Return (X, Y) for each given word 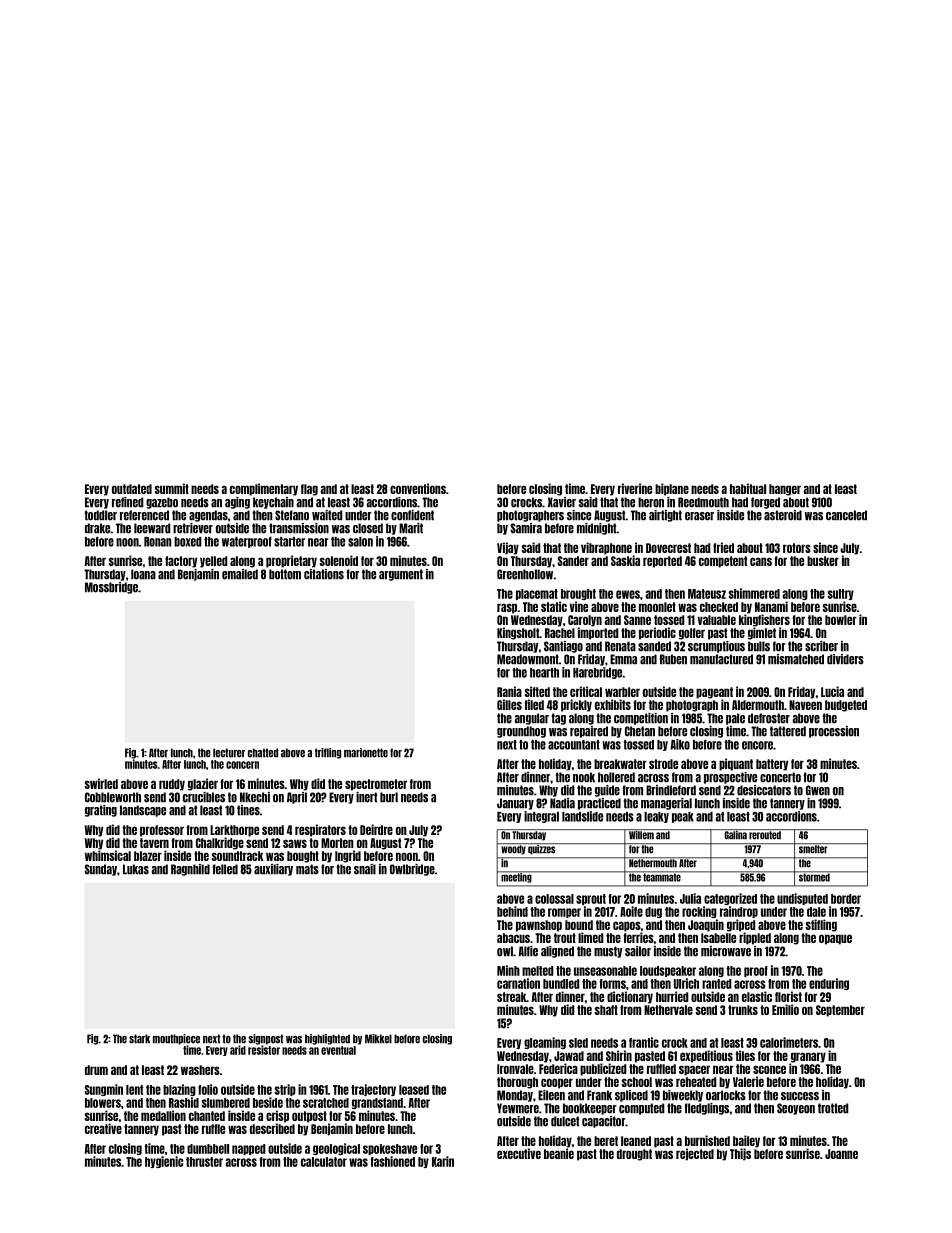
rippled (755, 938)
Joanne (841, 1154)
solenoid (338, 560)
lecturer (229, 753)
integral (541, 817)
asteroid (783, 515)
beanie (559, 1153)
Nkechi (255, 797)
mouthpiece (176, 1039)
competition (641, 719)
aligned (557, 952)
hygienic (164, 1162)
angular (531, 719)
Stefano (292, 515)
